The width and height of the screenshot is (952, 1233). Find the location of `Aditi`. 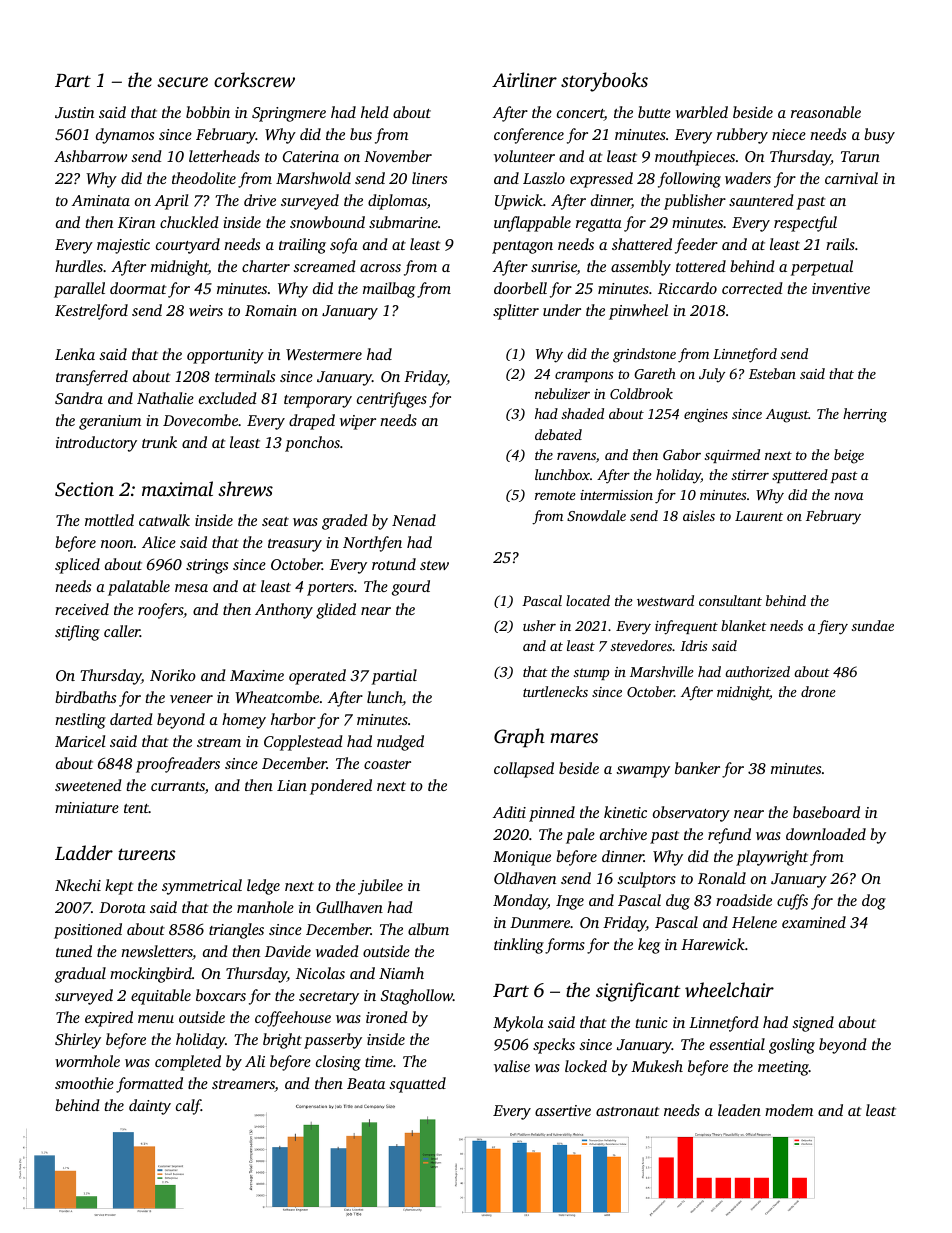

Aditi is located at coordinates (509, 812).
